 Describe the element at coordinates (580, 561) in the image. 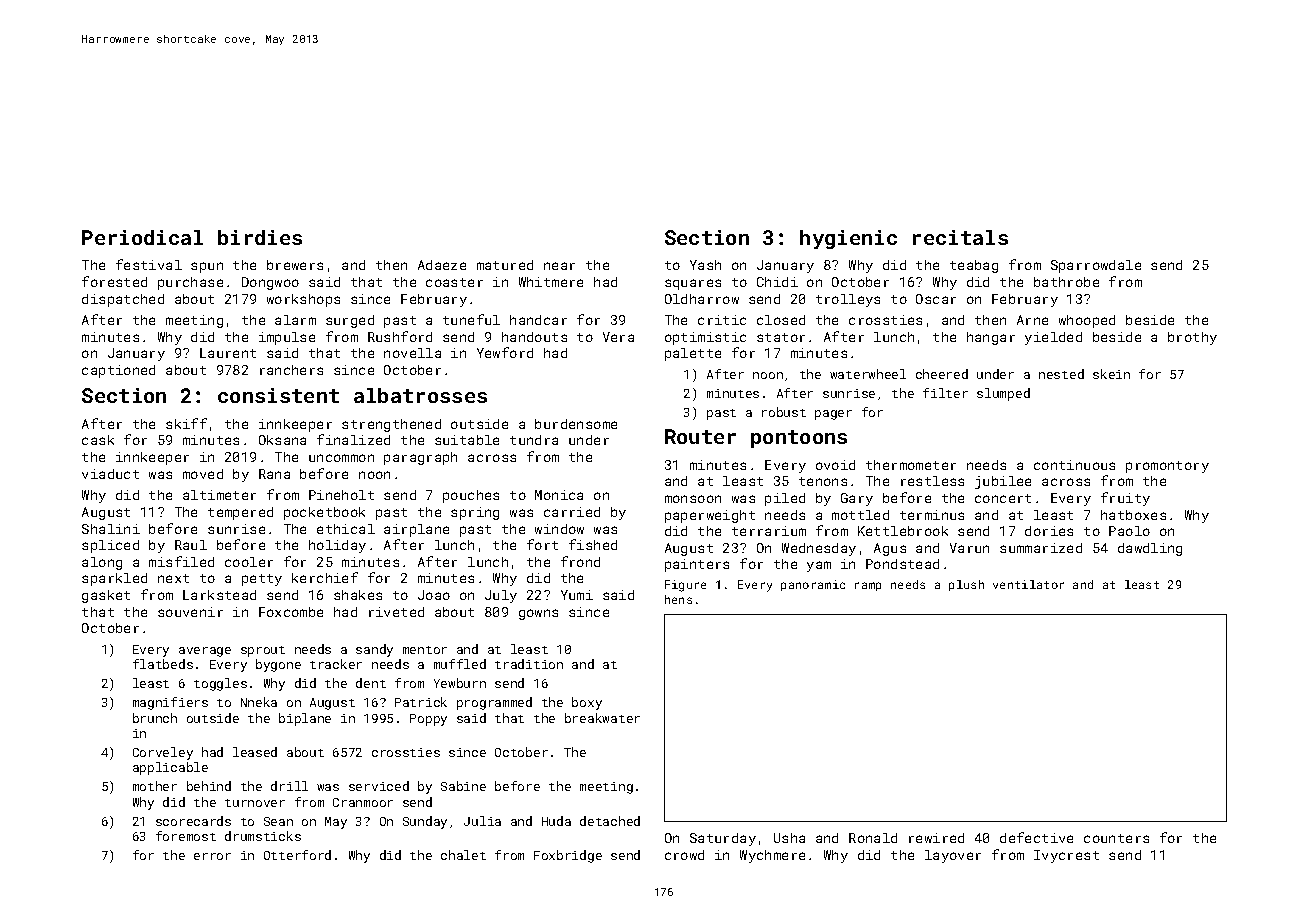

I see `frond` at that location.
